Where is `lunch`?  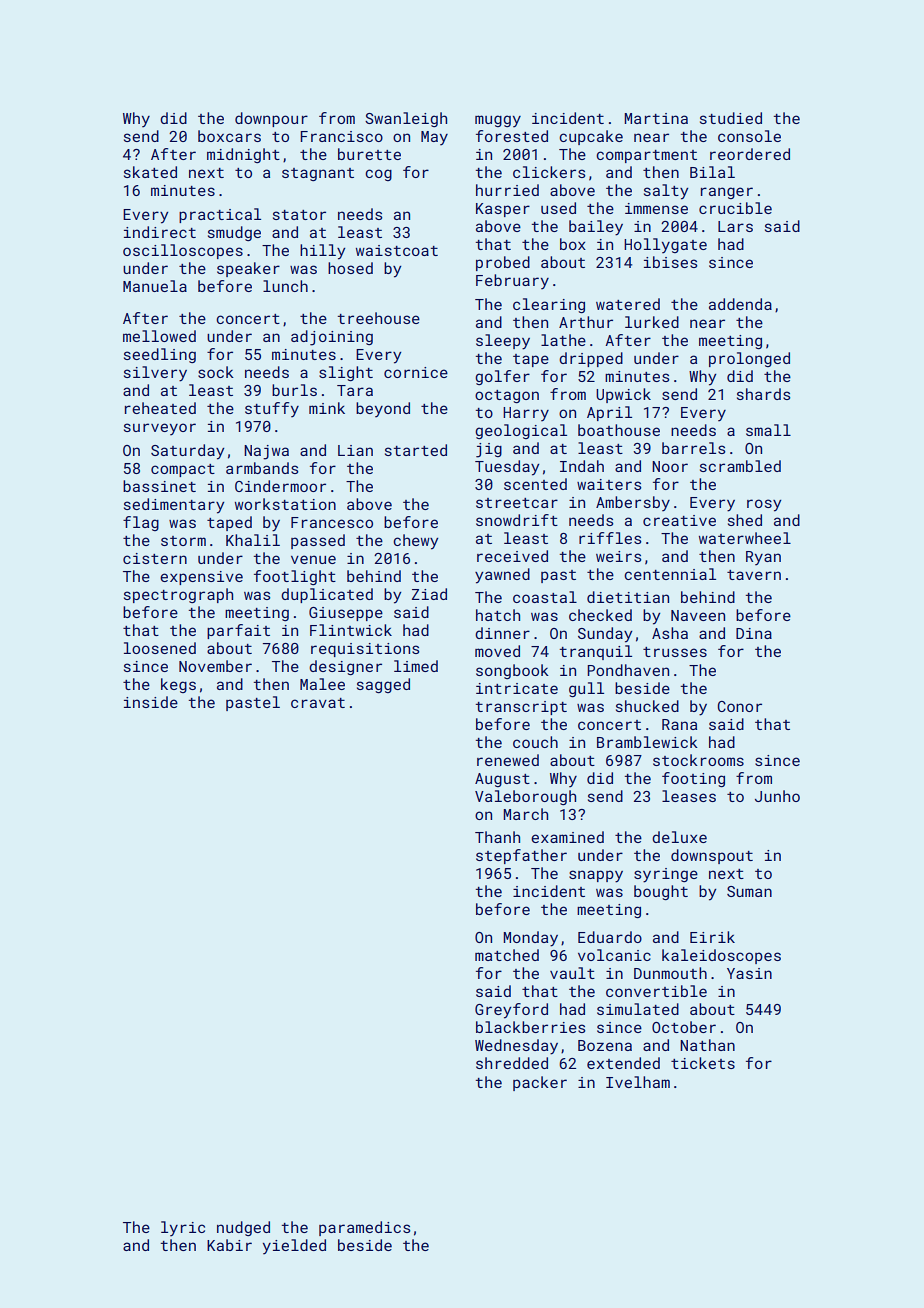
lunch is located at coordinates (285, 286).
